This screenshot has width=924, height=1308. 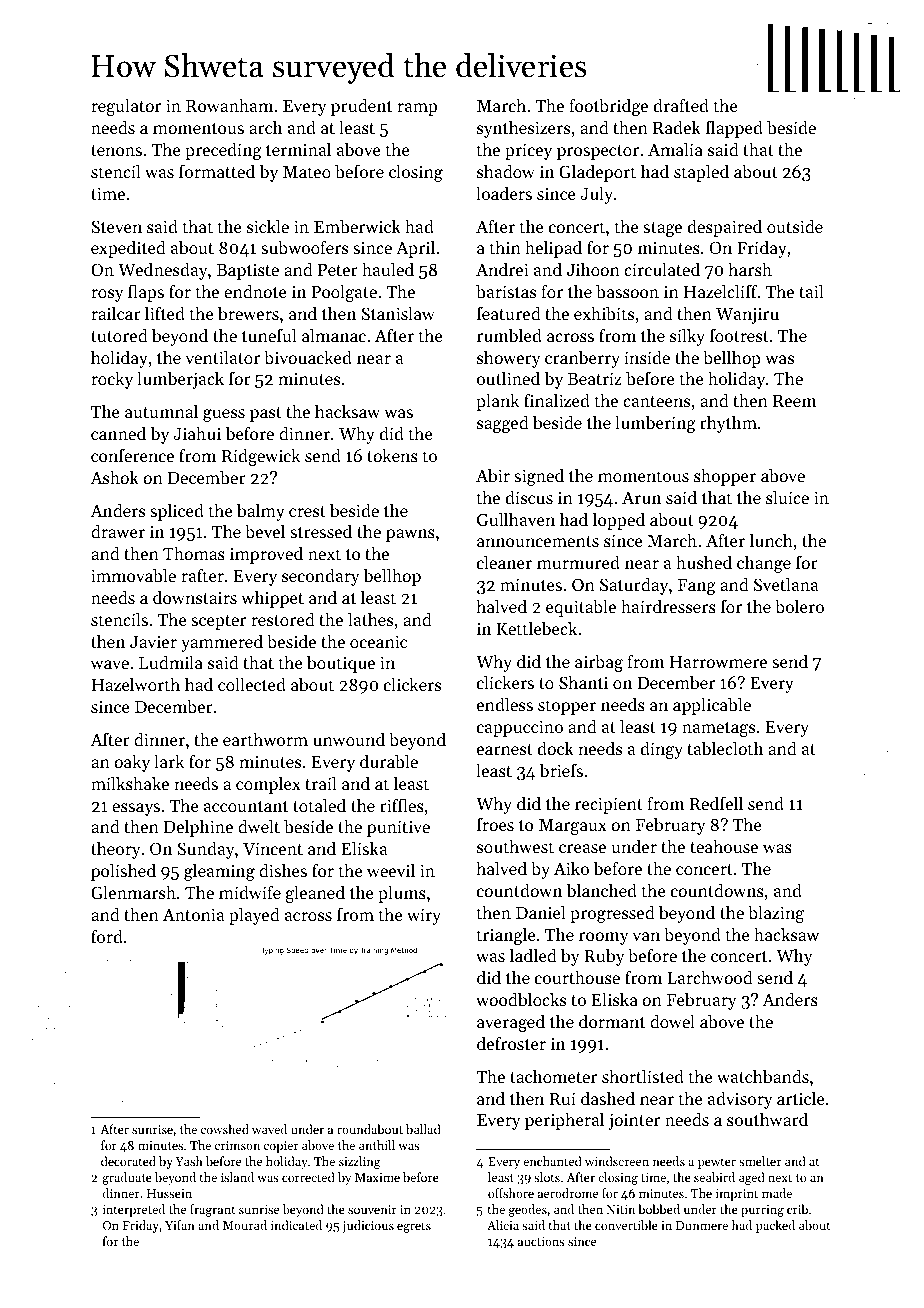 I want to click on sluice, so click(x=787, y=497).
